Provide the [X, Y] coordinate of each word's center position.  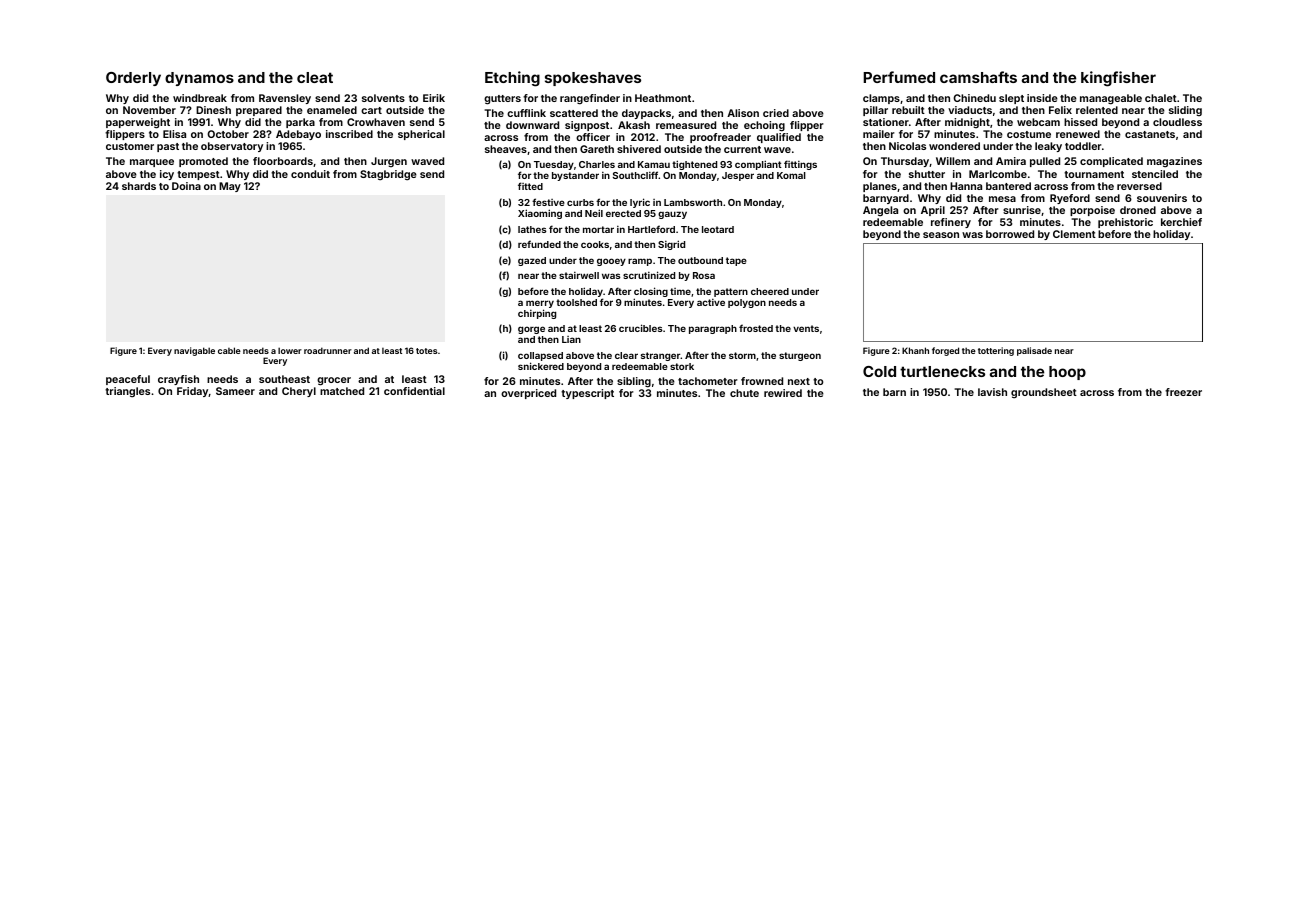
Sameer [235, 391]
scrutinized [649, 275]
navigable [194, 351]
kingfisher [1118, 79]
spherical [421, 135]
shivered [639, 149]
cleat [315, 77]
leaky [1048, 147]
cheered [770, 291]
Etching [512, 79]
